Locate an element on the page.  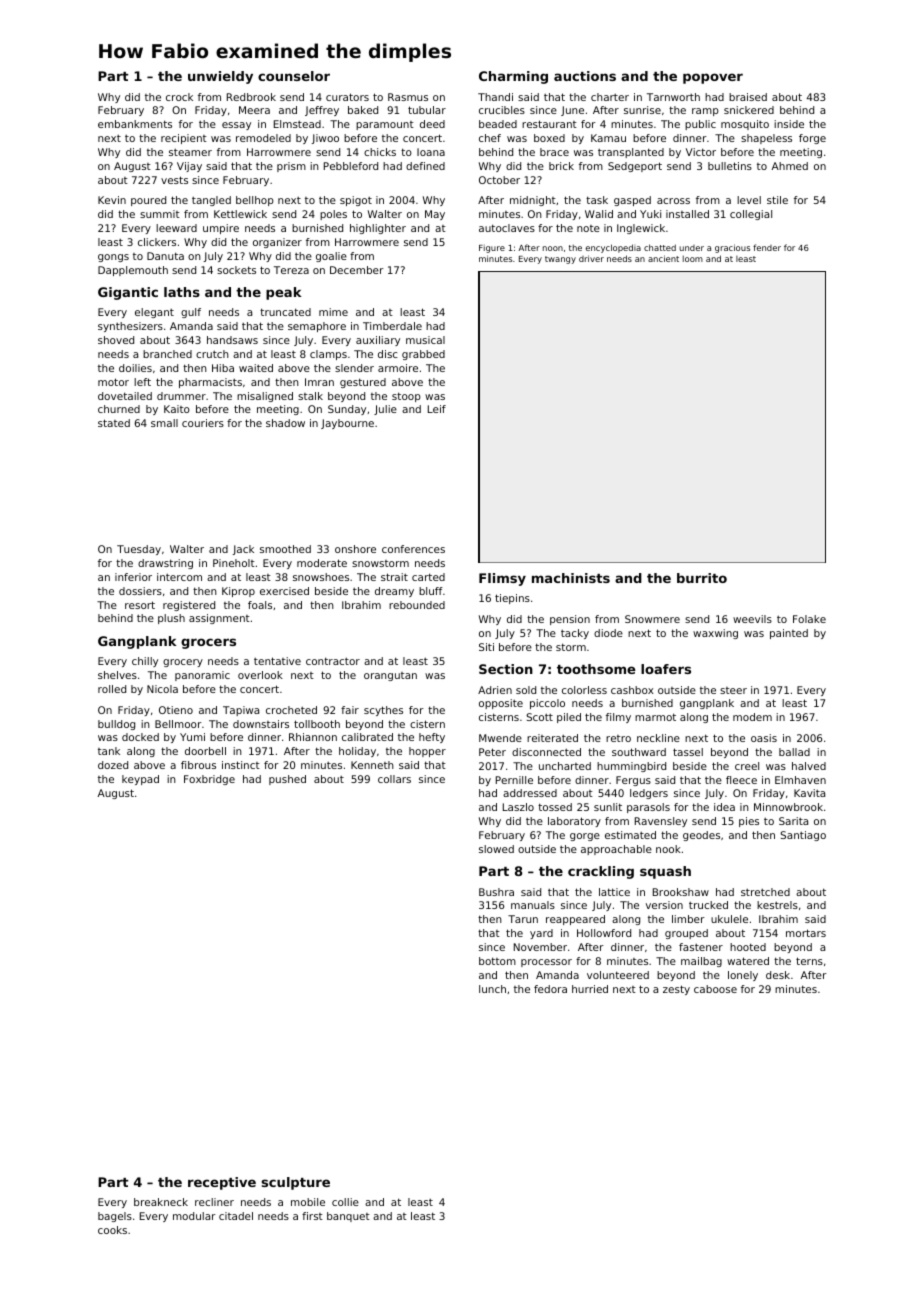
Tuesday is located at coordinates (139, 550).
